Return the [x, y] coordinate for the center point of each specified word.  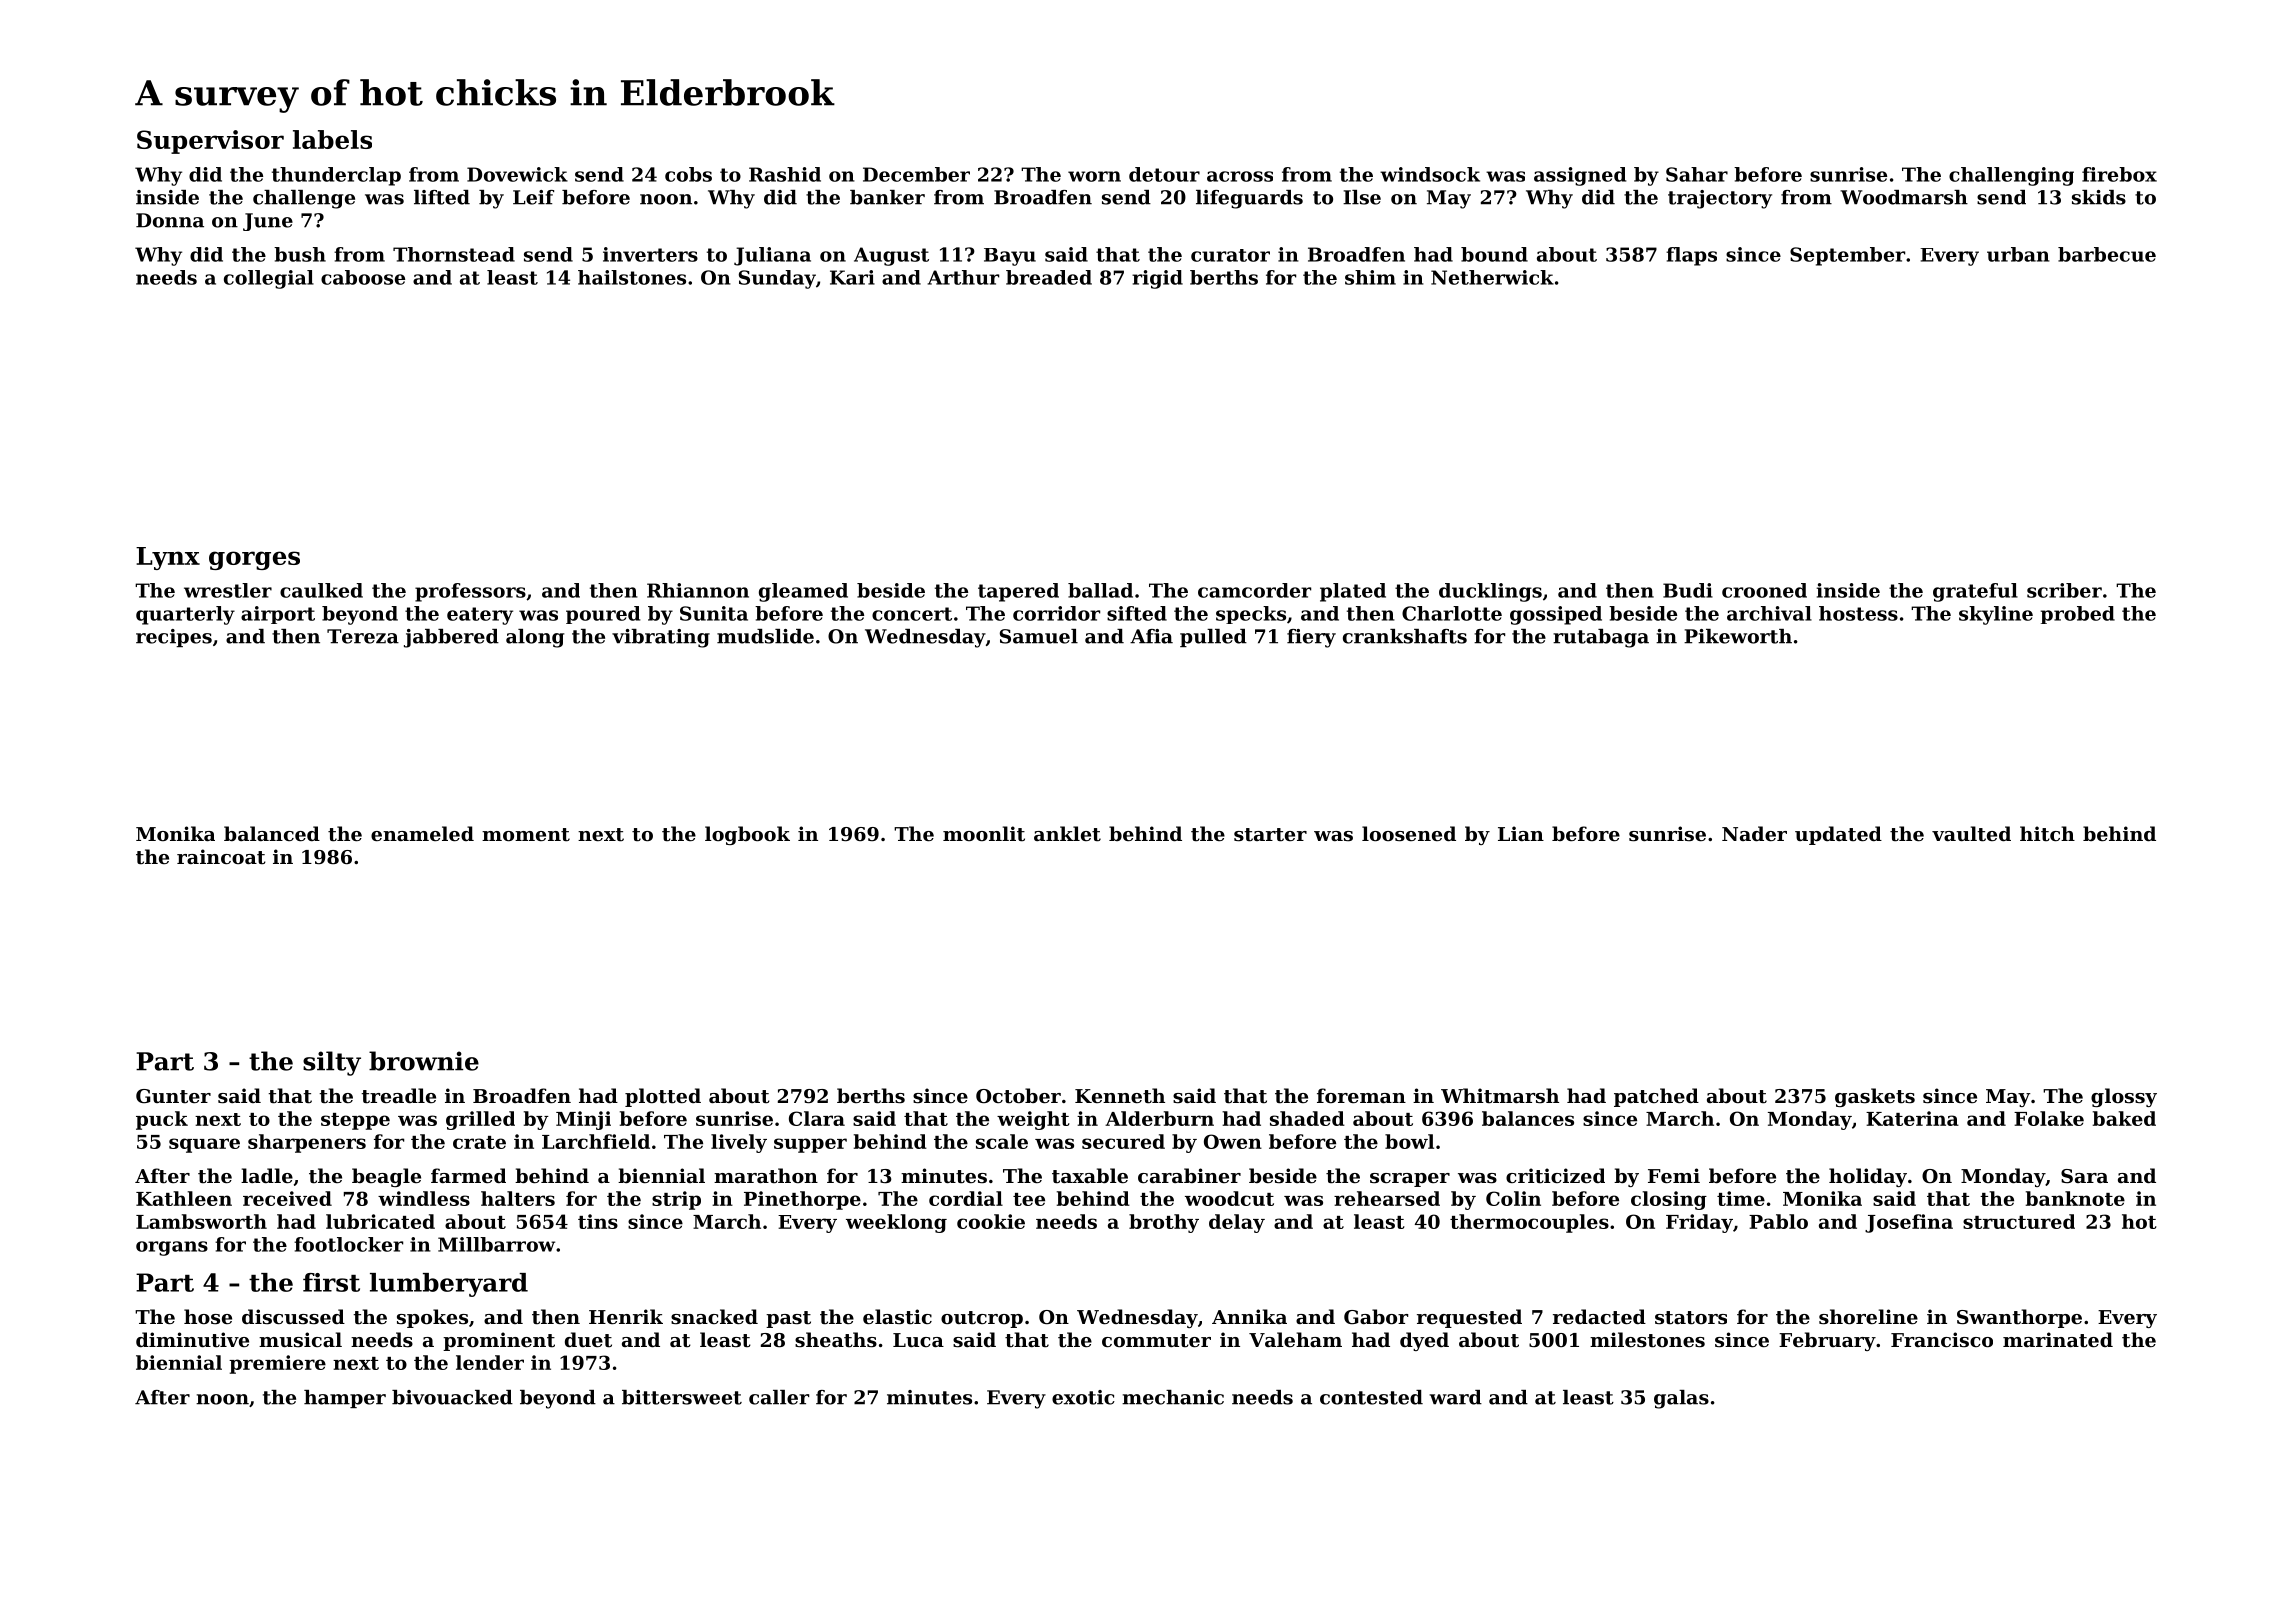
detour [1164, 174]
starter [1270, 835]
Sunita [714, 613]
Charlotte [1452, 613]
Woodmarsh [1904, 197]
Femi [1674, 1175]
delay [1237, 1223]
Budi [1688, 590]
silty [332, 1063]
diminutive [192, 1340]
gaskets [1875, 1097]
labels [332, 139]
